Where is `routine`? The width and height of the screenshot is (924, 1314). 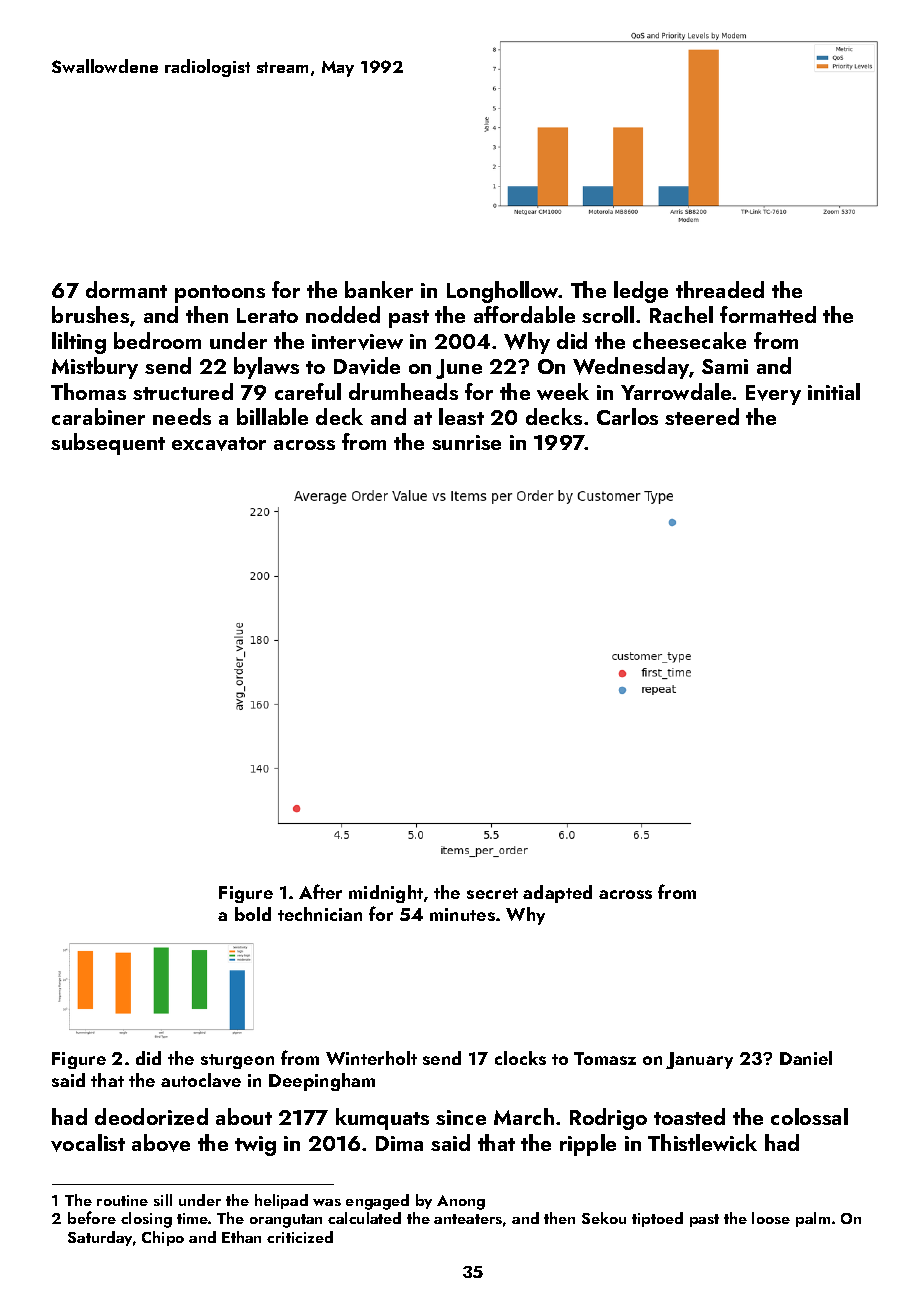 routine is located at coordinates (122, 1200).
